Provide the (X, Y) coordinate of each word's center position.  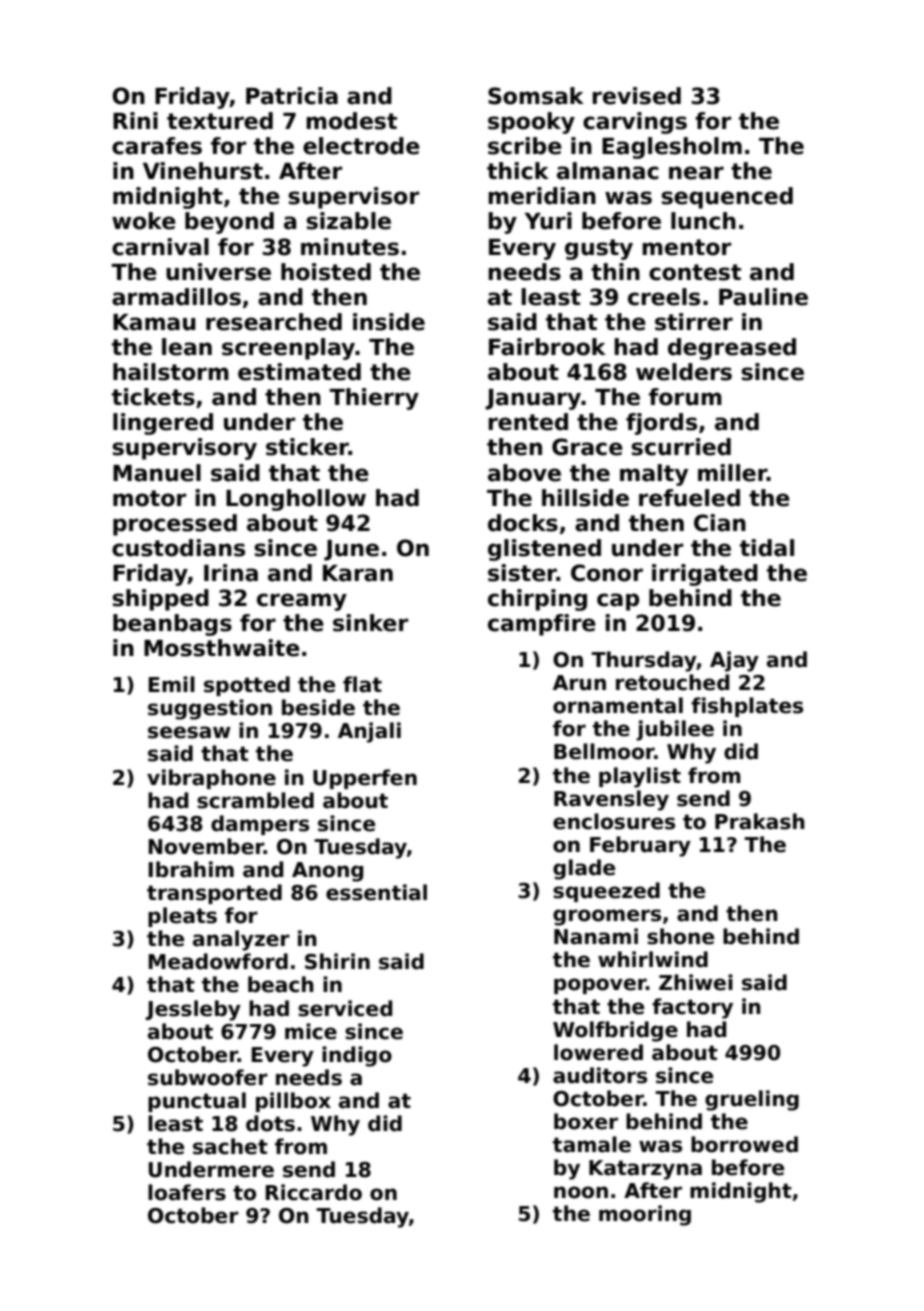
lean (187, 347)
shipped (160, 600)
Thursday (644, 661)
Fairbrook (547, 347)
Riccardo (314, 1192)
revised (636, 96)
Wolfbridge (615, 1031)
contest (695, 272)
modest (351, 121)
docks (523, 523)
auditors (600, 1075)
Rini (135, 120)
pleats (182, 917)
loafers (187, 1192)
